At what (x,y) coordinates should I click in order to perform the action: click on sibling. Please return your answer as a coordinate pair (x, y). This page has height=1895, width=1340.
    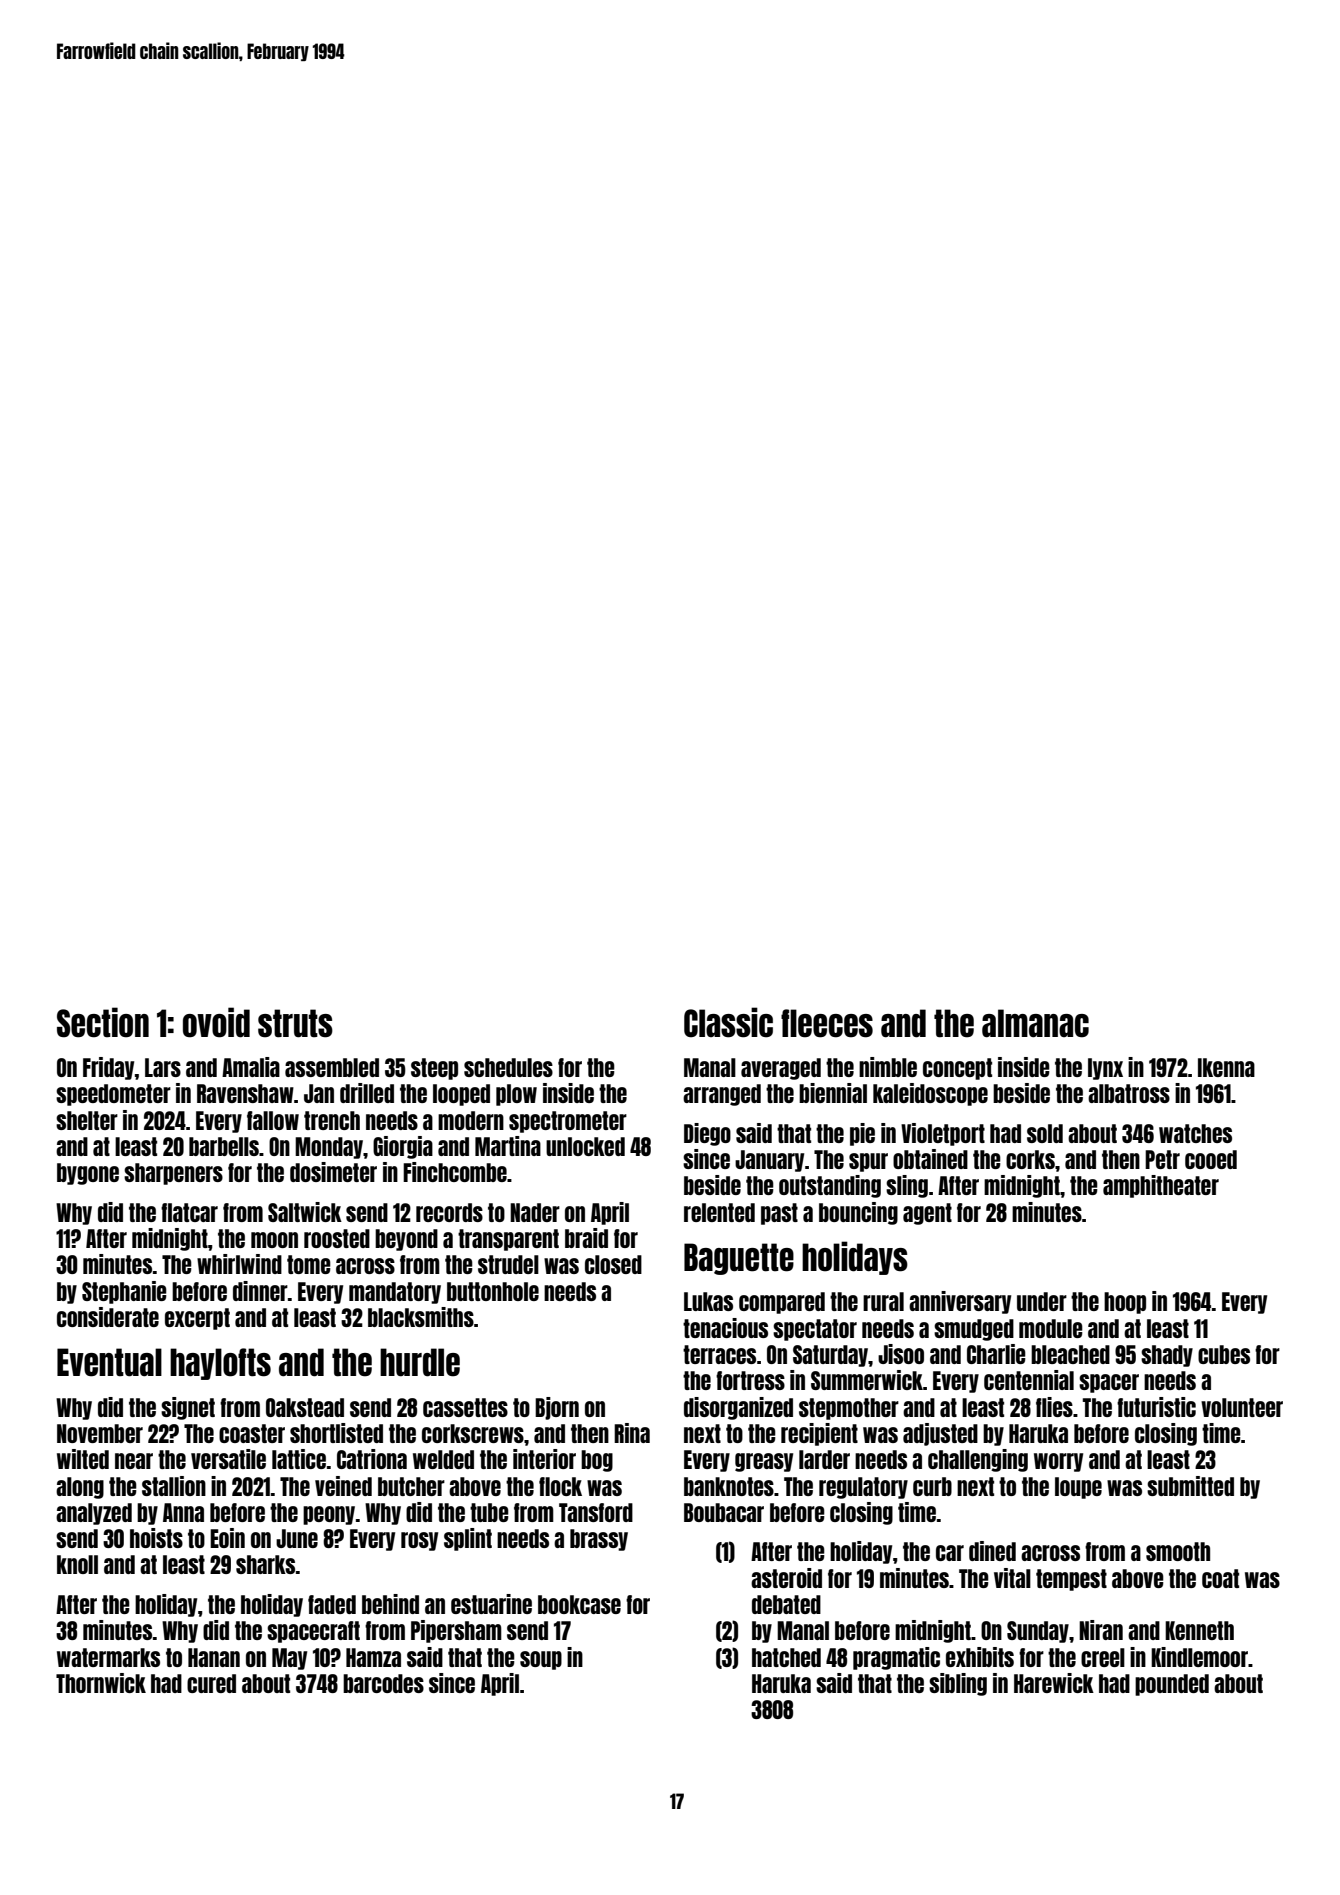
    Looking at the image, I should click on (958, 1684).
